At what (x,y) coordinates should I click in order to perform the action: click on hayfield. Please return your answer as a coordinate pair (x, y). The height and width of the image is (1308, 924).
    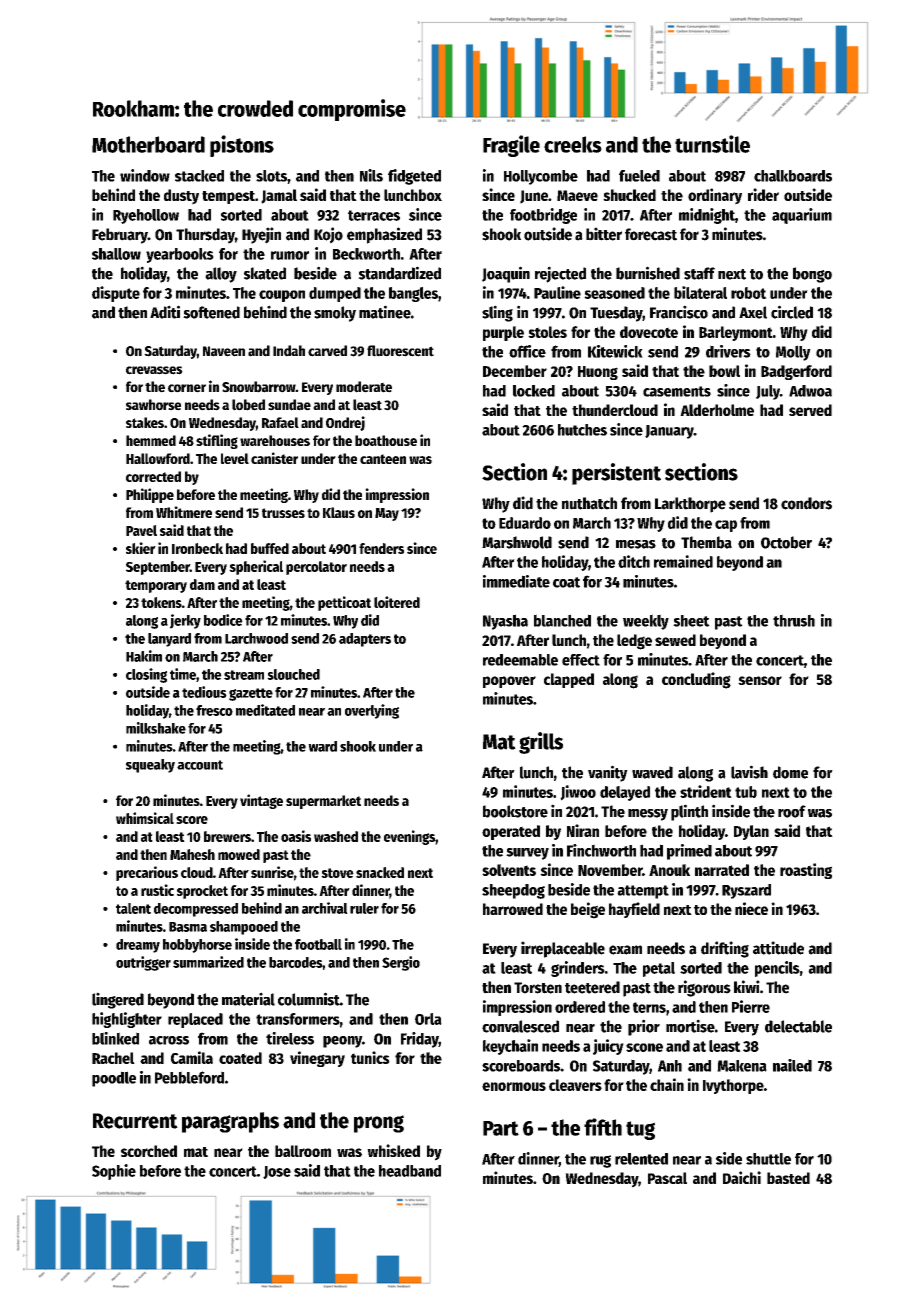
    Looking at the image, I should click on (634, 910).
